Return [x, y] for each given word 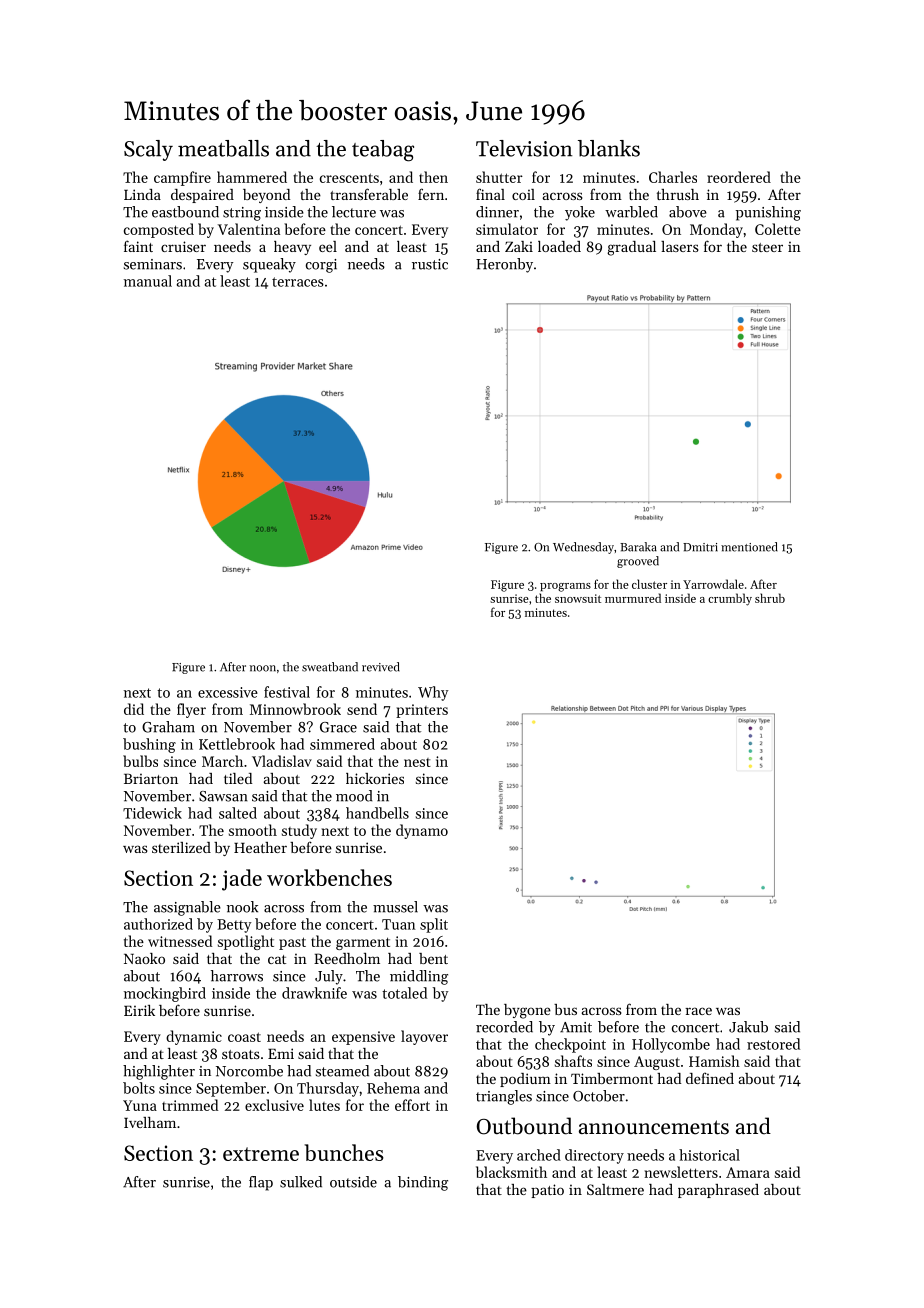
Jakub [748, 1027]
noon [263, 668]
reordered [739, 177]
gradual [631, 248]
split [434, 925]
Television [524, 148]
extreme [261, 1154]
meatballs [223, 148]
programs [565, 587]
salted [238, 813]
